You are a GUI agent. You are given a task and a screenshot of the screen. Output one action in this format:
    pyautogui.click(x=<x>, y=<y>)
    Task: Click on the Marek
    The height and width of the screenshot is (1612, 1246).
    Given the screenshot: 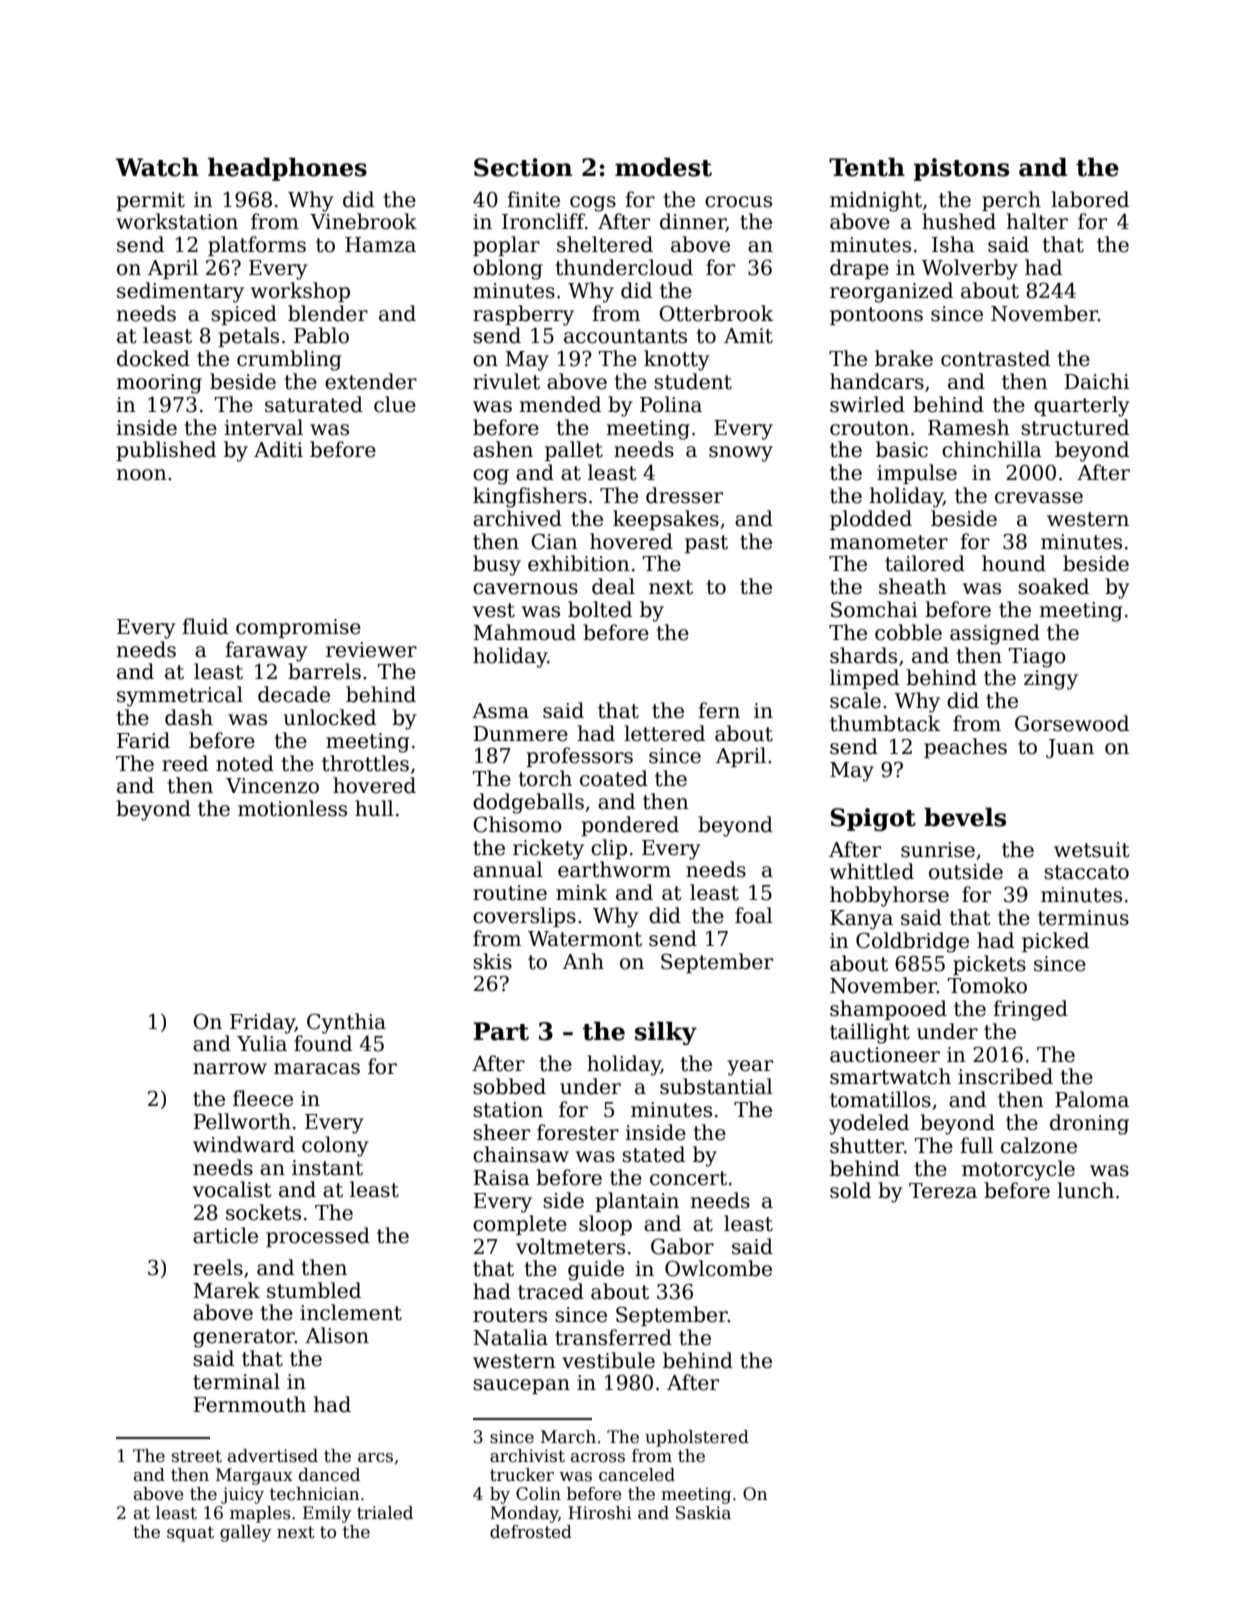 What is the action you would take?
    pyautogui.click(x=226, y=1290)
